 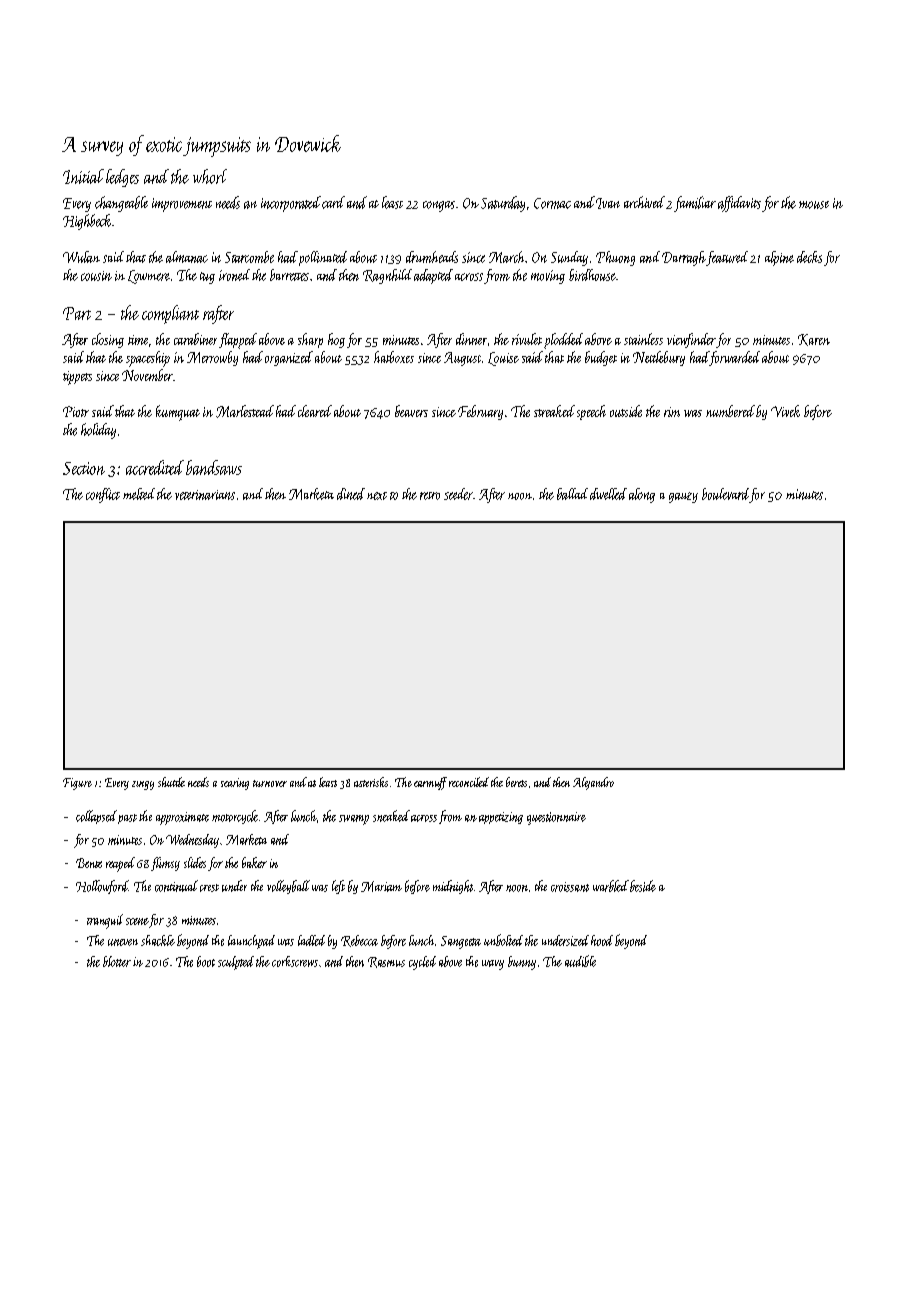 What do you see at coordinates (430, 496) in the page?
I see `retro` at bounding box center [430, 496].
